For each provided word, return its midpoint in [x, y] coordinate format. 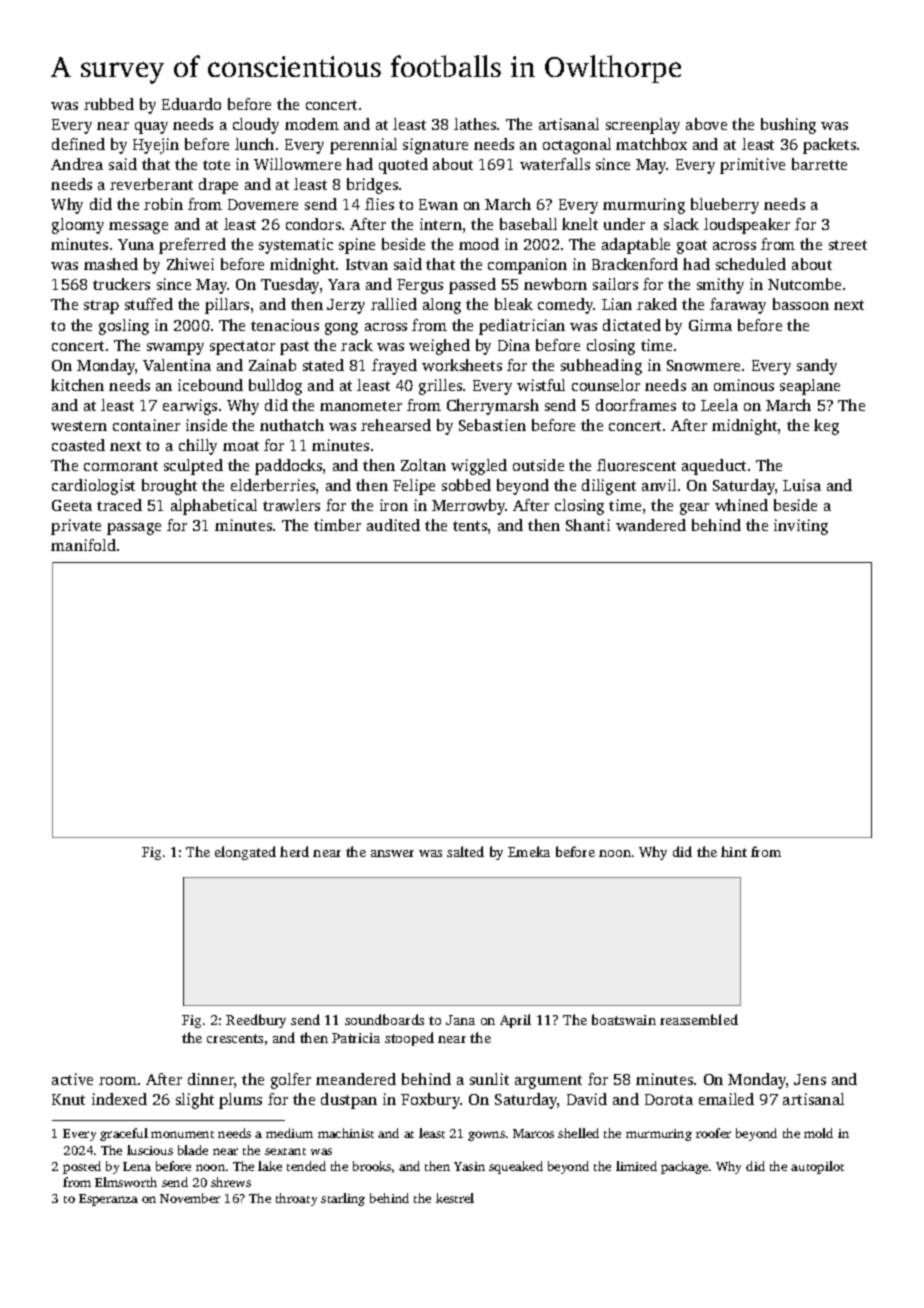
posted [82, 1167]
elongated [245, 853]
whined [741, 505]
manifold [83, 545]
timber [337, 525]
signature [435, 146]
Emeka [529, 851]
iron [394, 505]
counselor [606, 385]
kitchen [77, 385]
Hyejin [156, 146]
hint [734, 851]
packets [829, 146]
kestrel [455, 1198]
